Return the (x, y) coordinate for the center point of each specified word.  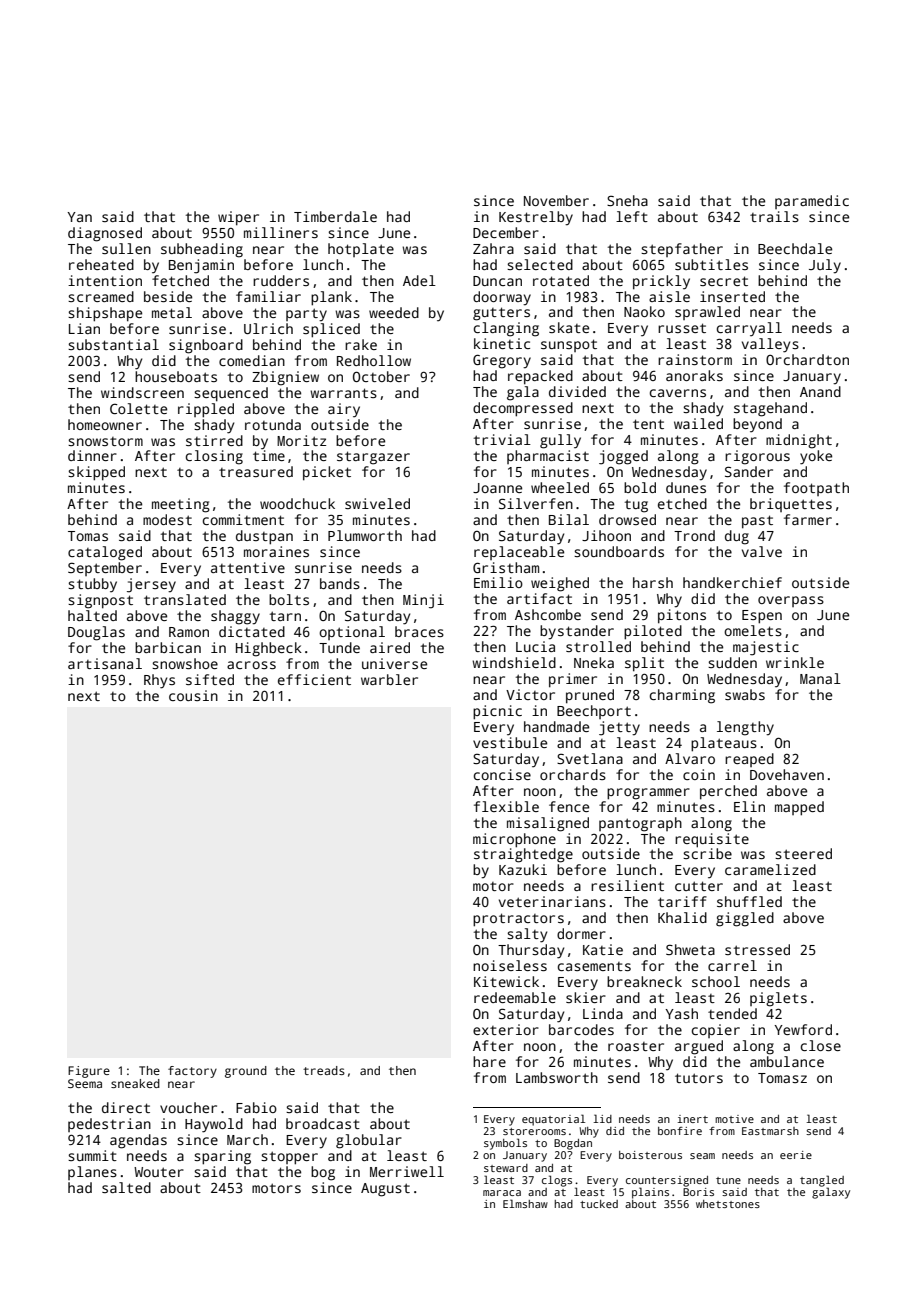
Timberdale (335, 216)
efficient (314, 679)
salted (126, 1187)
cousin (193, 695)
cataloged (105, 553)
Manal (820, 678)
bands (340, 583)
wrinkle (795, 662)
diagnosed (105, 234)
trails (774, 216)
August (385, 1190)
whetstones (728, 1204)
